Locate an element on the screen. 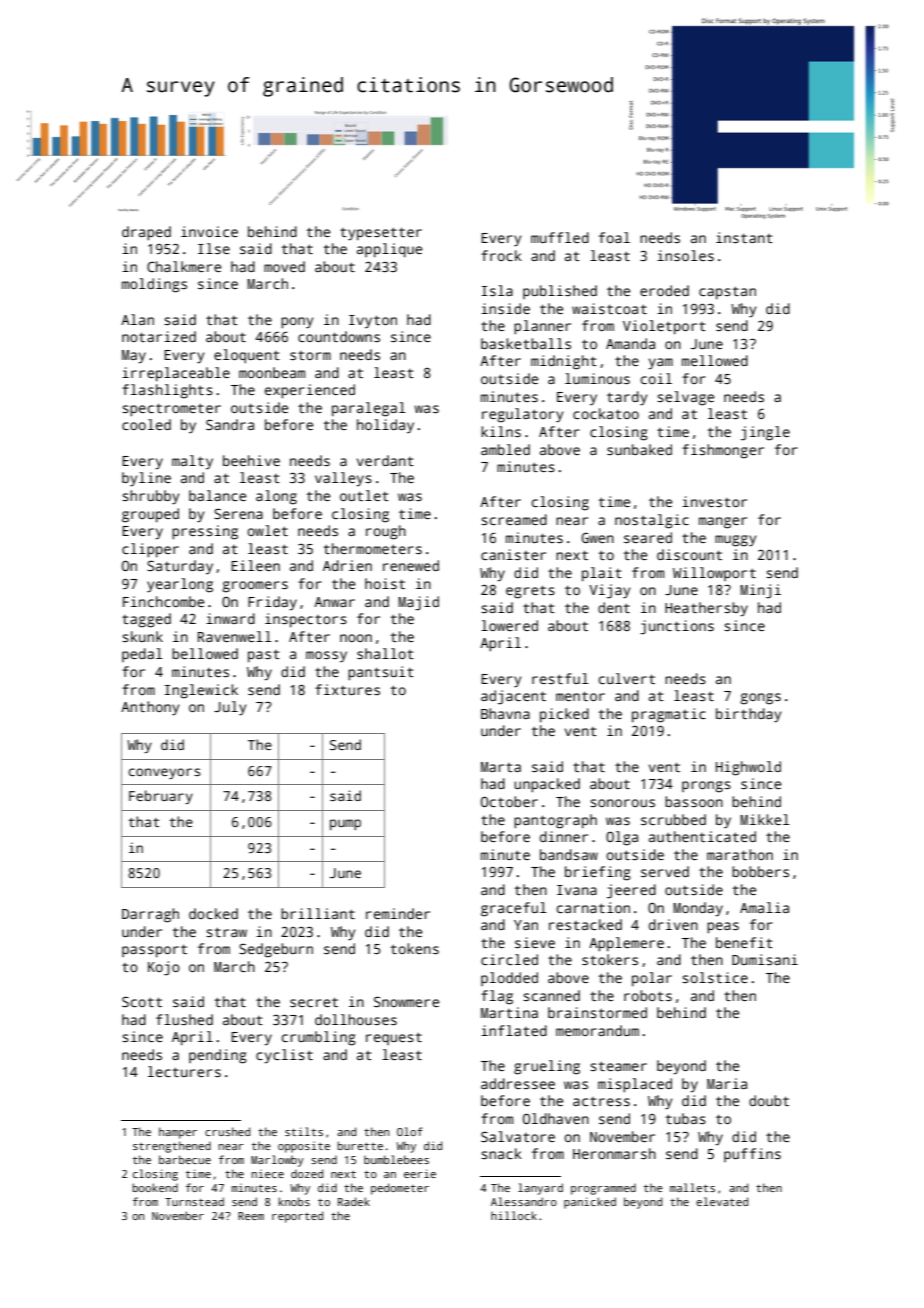  Marta is located at coordinates (501, 767).
